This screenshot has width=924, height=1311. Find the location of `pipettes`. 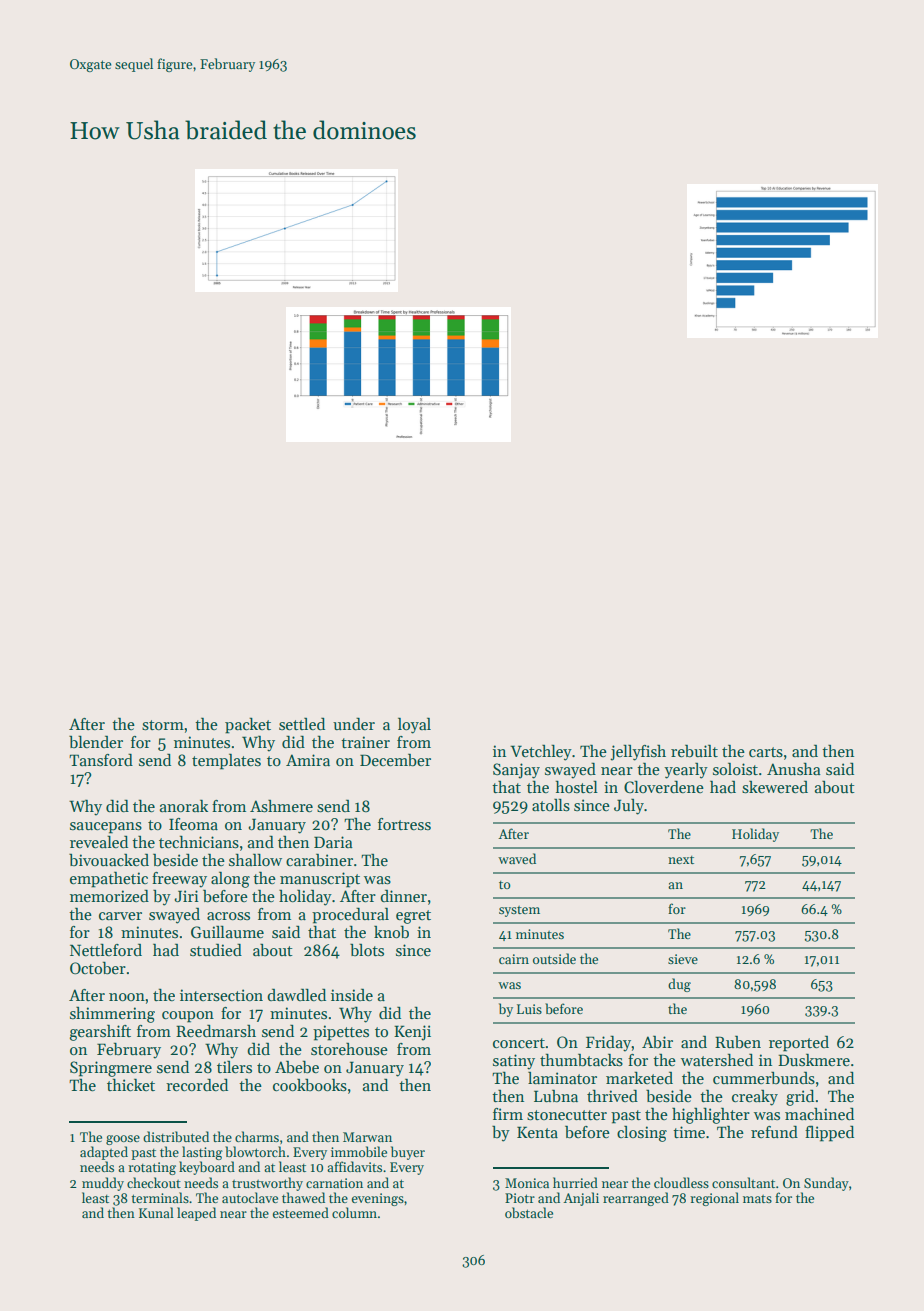

pipettes is located at coordinates (341, 1033).
